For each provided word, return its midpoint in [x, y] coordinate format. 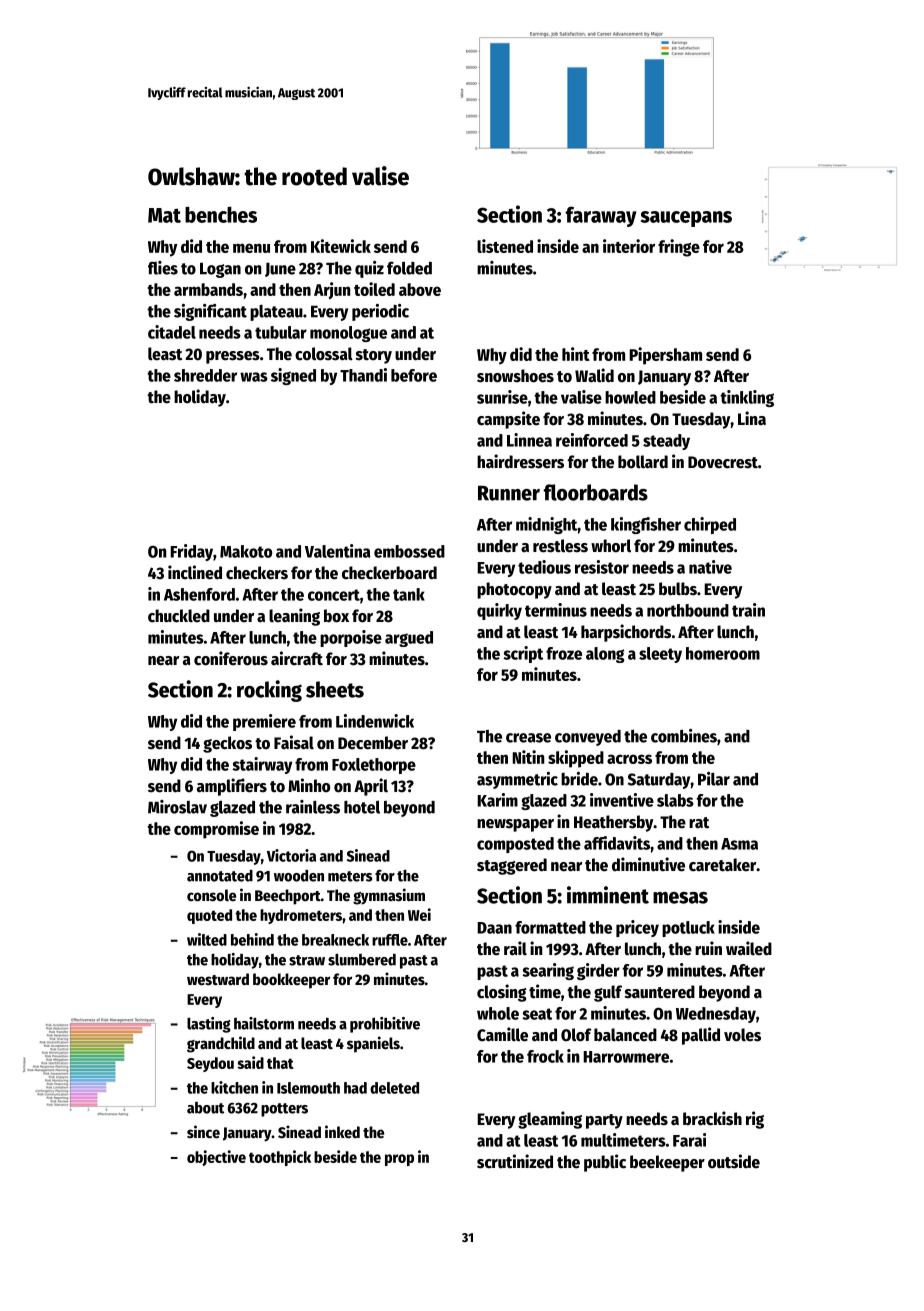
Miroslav [177, 807]
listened [505, 246]
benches [221, 214]
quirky [499, 611]
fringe [679, 248]
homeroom [723, 653]
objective [216, 1158]
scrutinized [515, 1161]
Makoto [246, 551]
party [604, 1121]
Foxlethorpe [374, 766]
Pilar [714, 779]
